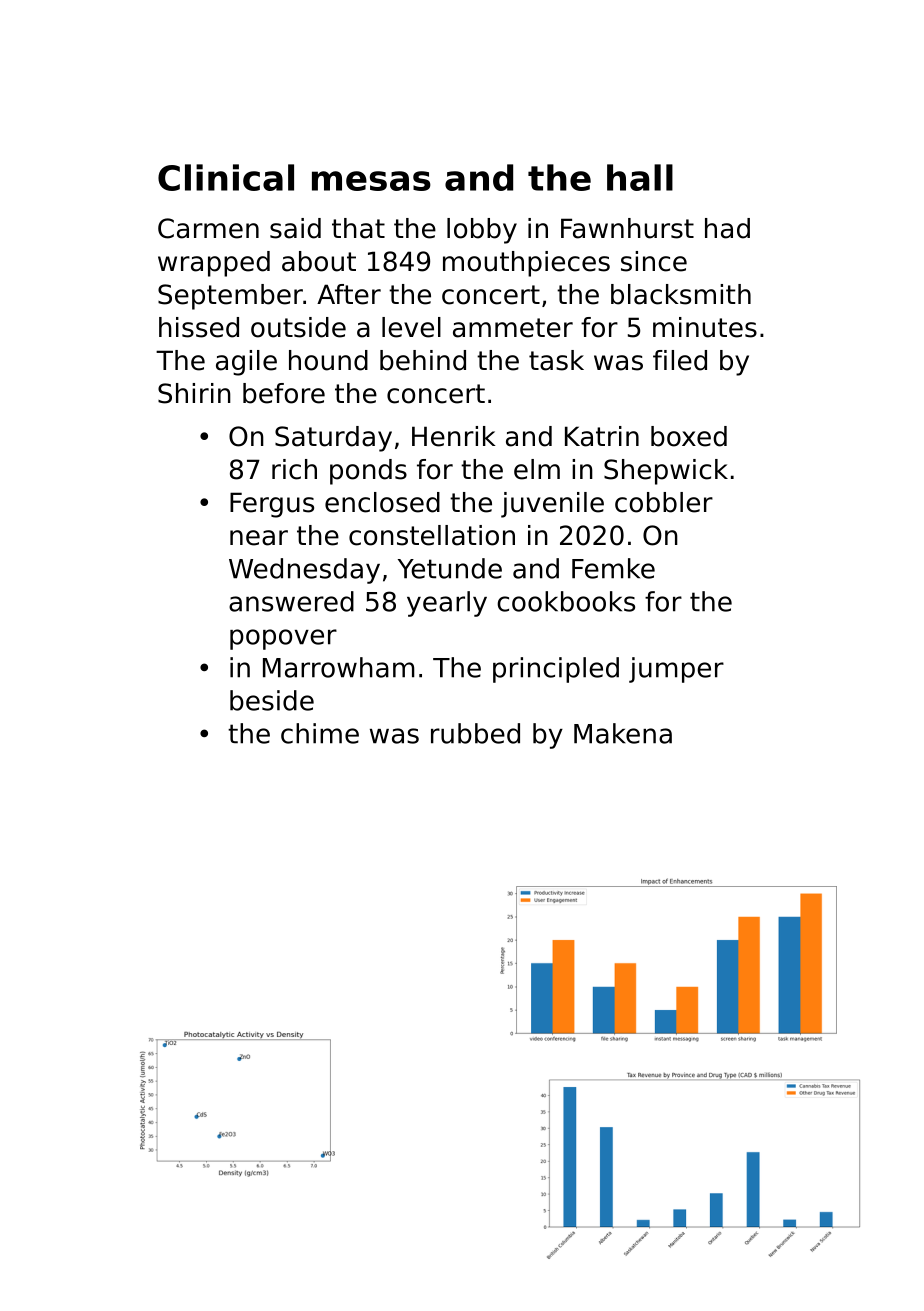  What do you see at coordinates (226, 177) in the document?
I see `Clinical` at bounding box center [226, 177].
